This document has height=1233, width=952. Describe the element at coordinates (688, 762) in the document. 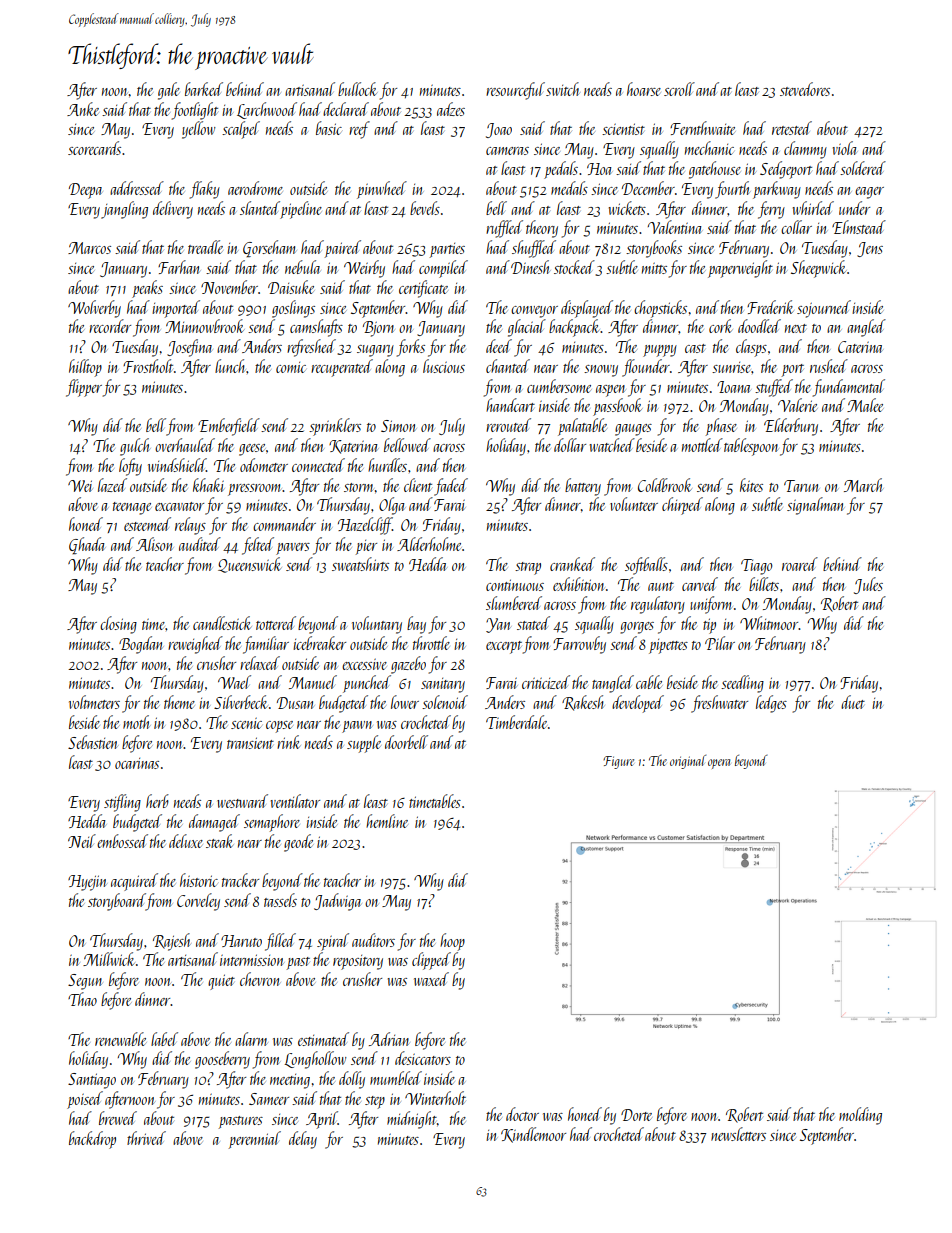

I see `original` at that location.
